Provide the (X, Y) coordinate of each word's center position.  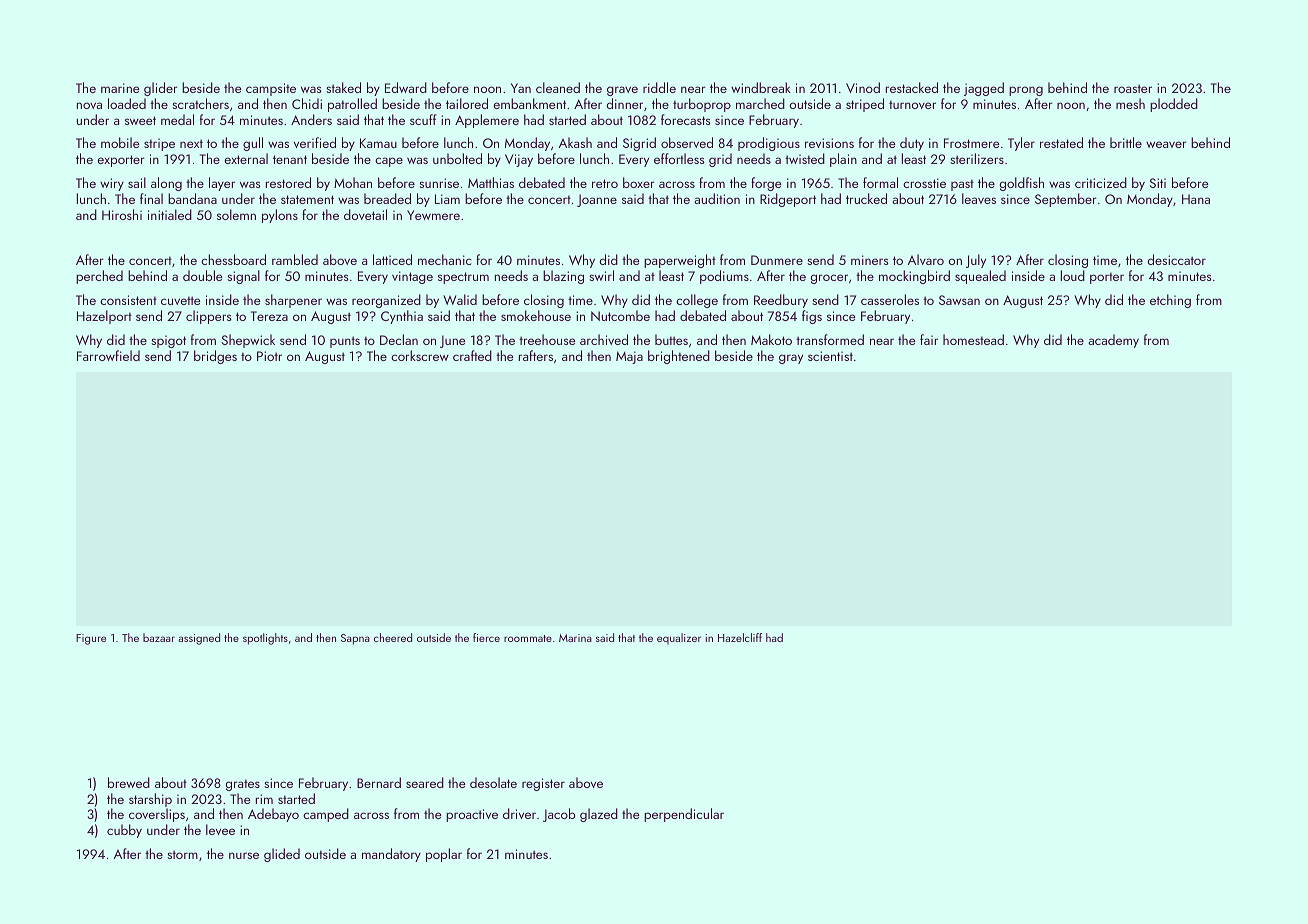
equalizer (679, 638)
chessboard (233, 259)
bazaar (159, 637)
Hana (1196, 199)
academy (1113, 341)
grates (243, 785)
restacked (912, 87)
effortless (679, 158)
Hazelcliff (740, 637)
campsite (271, 89)
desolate (493, 782)
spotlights (265, 639)
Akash (575, 142)
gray (791, 359)
